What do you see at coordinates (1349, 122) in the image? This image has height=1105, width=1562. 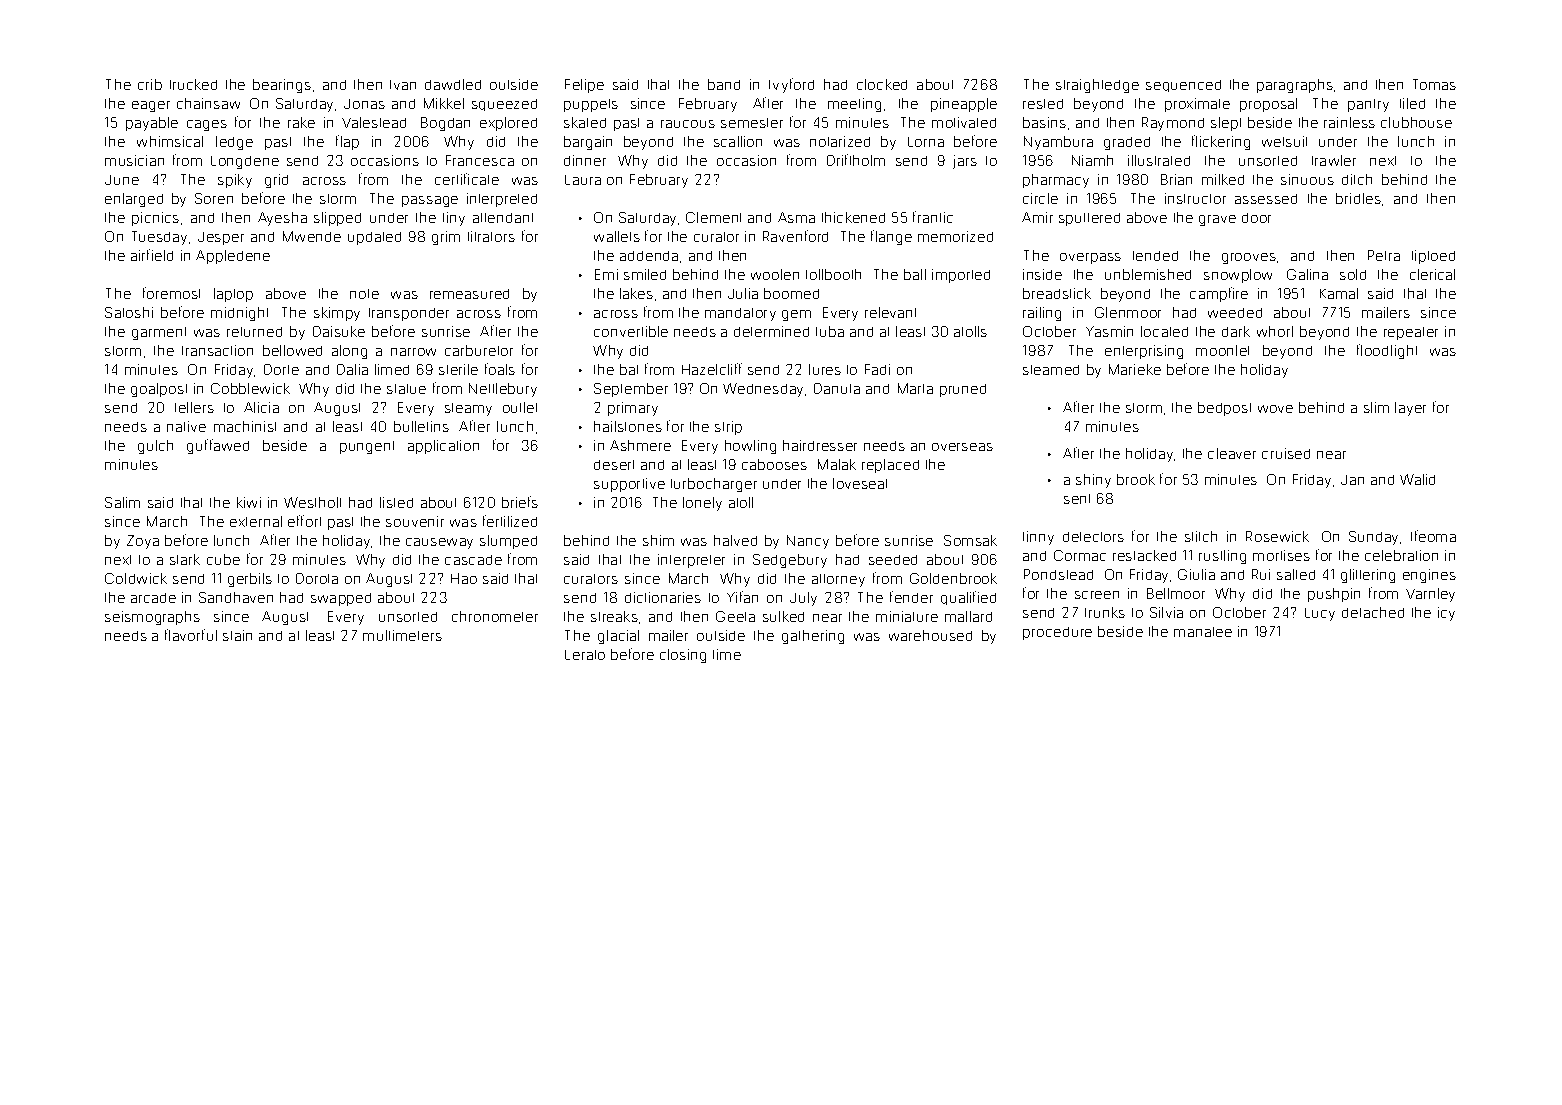 I see `rainless` at bounding box center [1349, 122].
